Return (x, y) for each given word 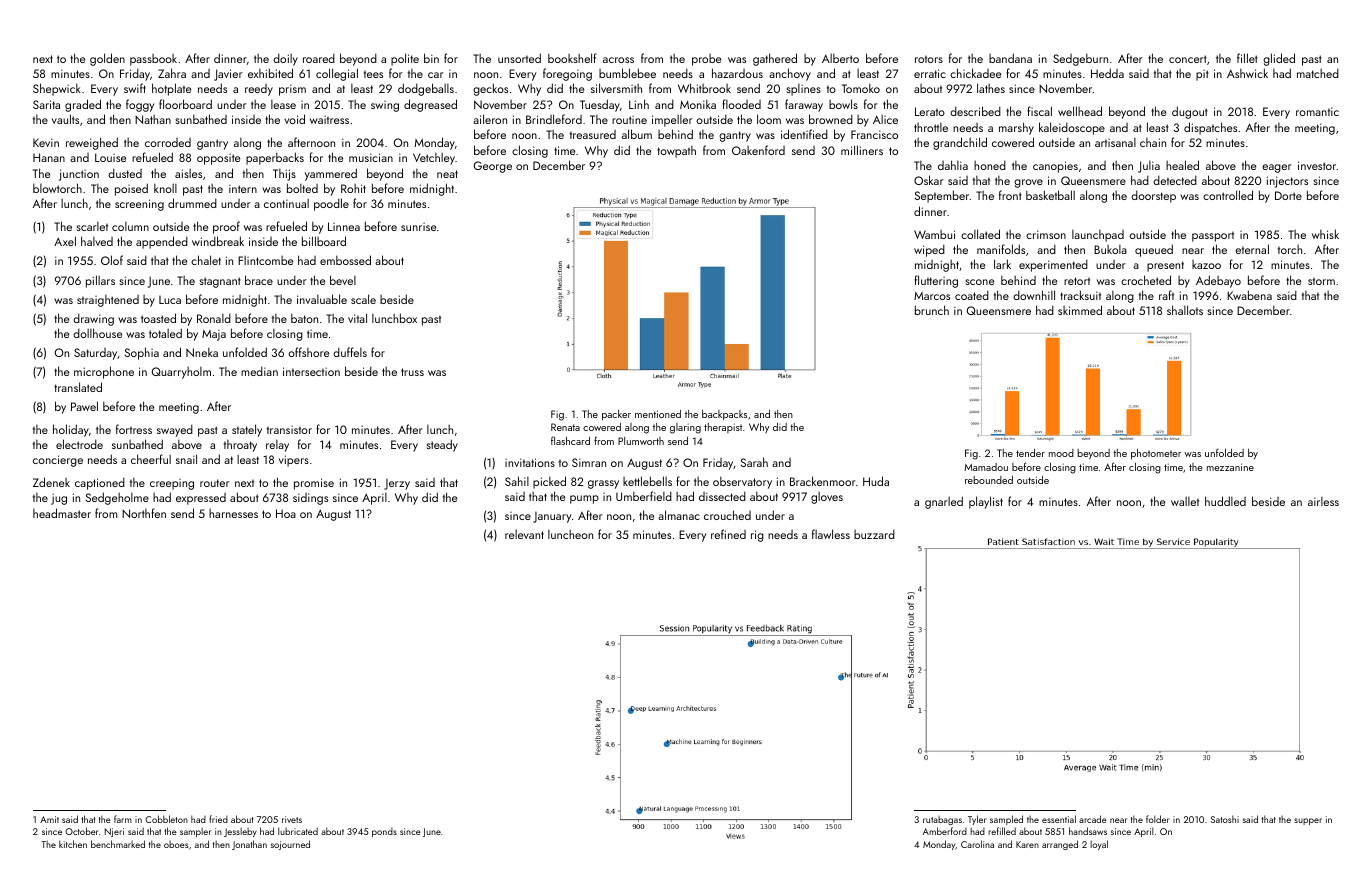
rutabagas (942, 820)
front (1010, 195)
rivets (292, 819)
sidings (310, 499)
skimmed (1080, 310)
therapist (723, 428)
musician (371, 157)
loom (769, 119)
